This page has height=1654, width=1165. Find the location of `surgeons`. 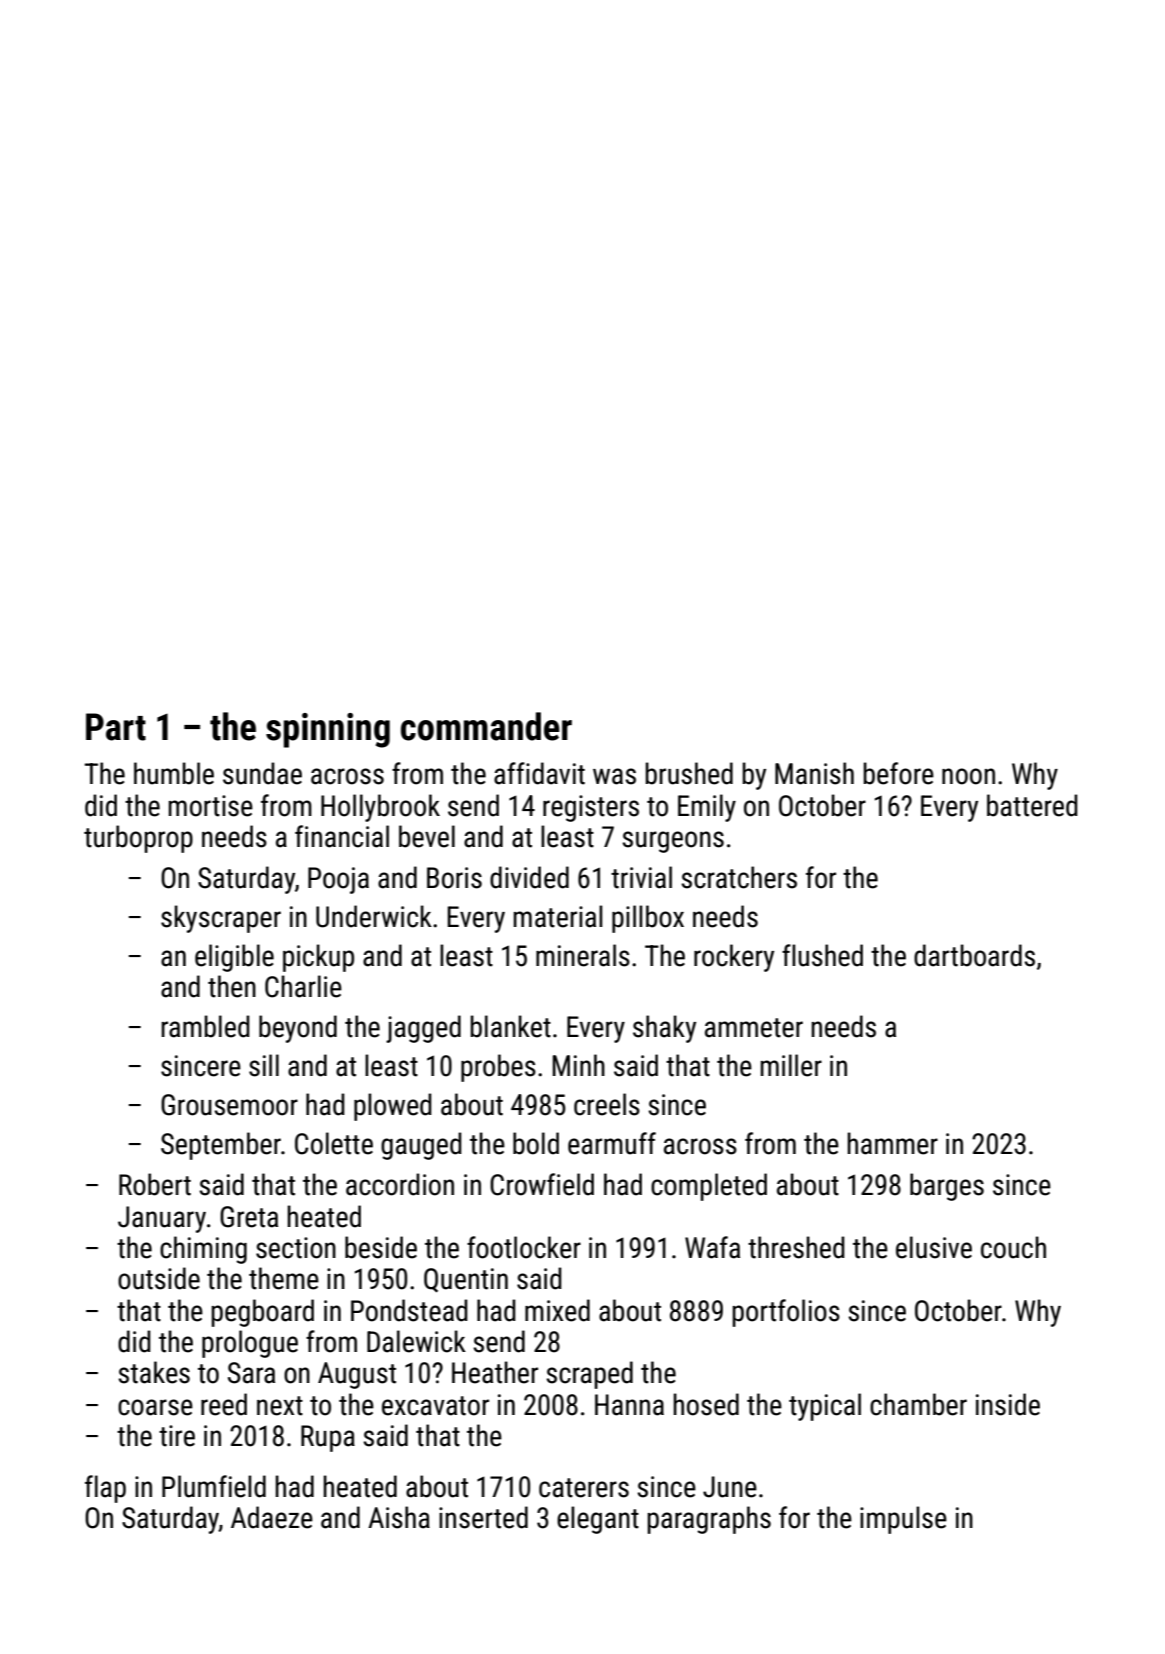

surgeons is located at coordinates (673, 842).
